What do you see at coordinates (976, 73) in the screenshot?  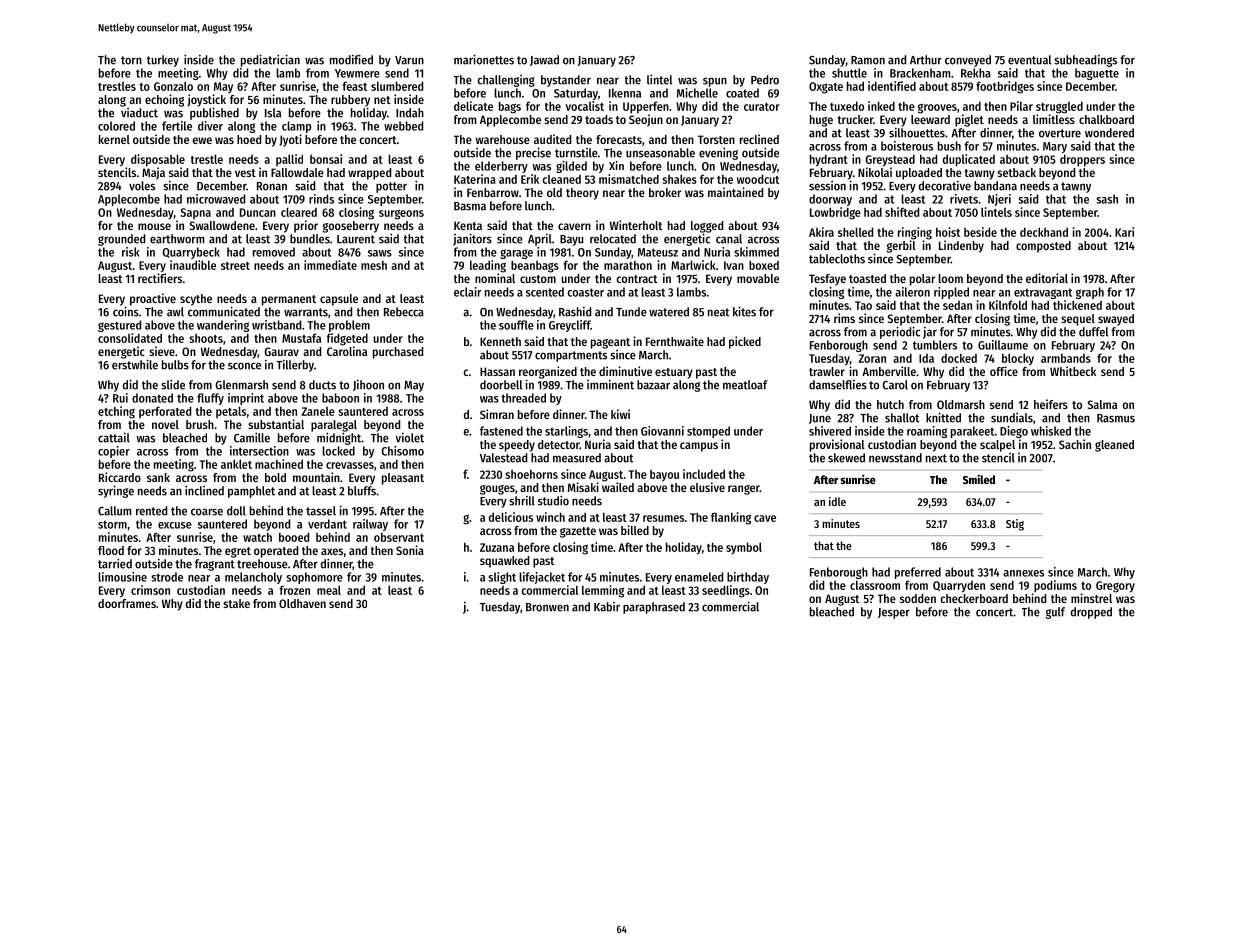 I see `Rekha` at bounding box center [976, 73].
